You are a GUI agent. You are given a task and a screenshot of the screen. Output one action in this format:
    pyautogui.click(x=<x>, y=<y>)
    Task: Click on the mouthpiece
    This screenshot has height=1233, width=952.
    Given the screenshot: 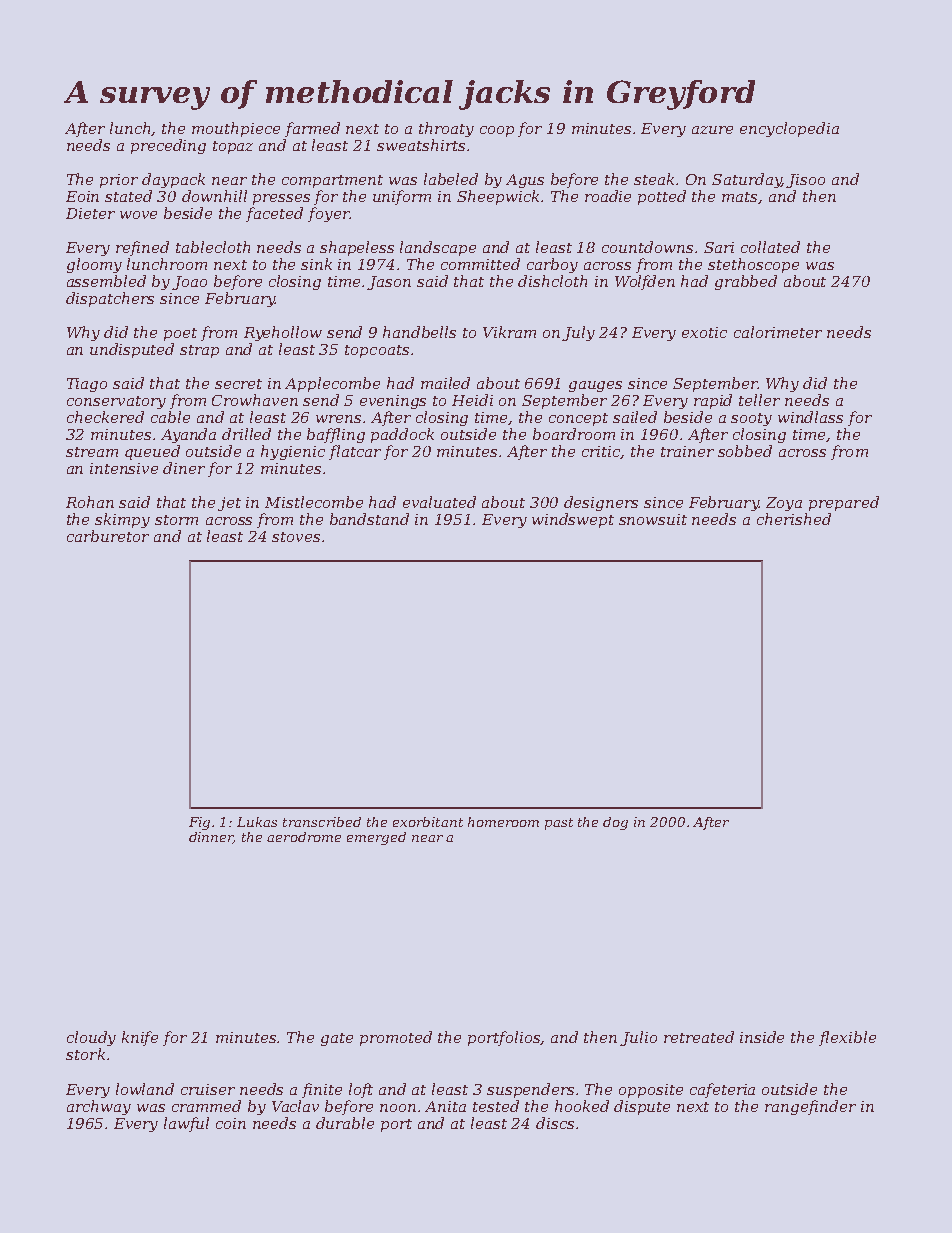 What is the action you would take?
    pyautogui.click(x=236, y=129)
